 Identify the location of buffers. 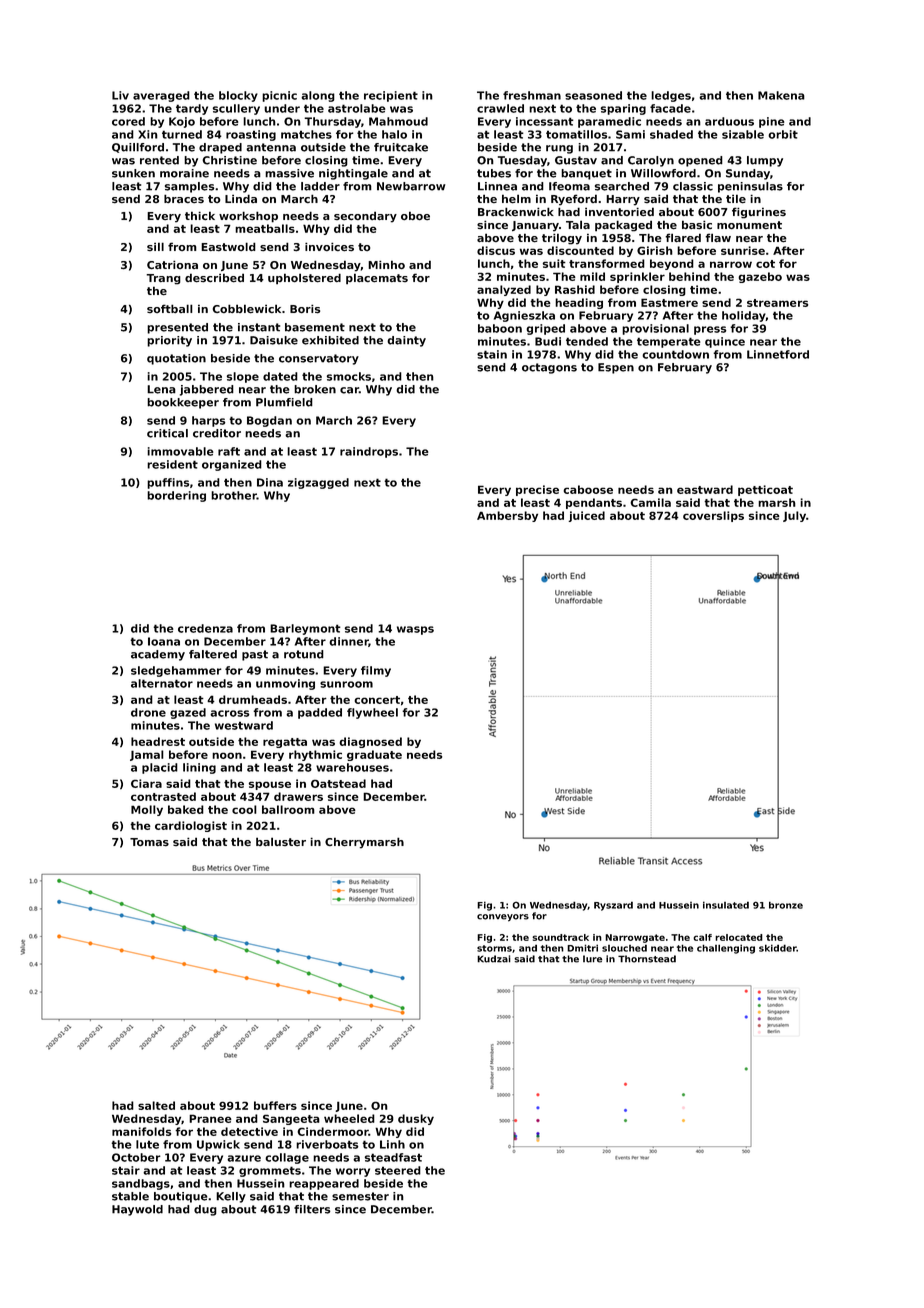
(275, 1105).
